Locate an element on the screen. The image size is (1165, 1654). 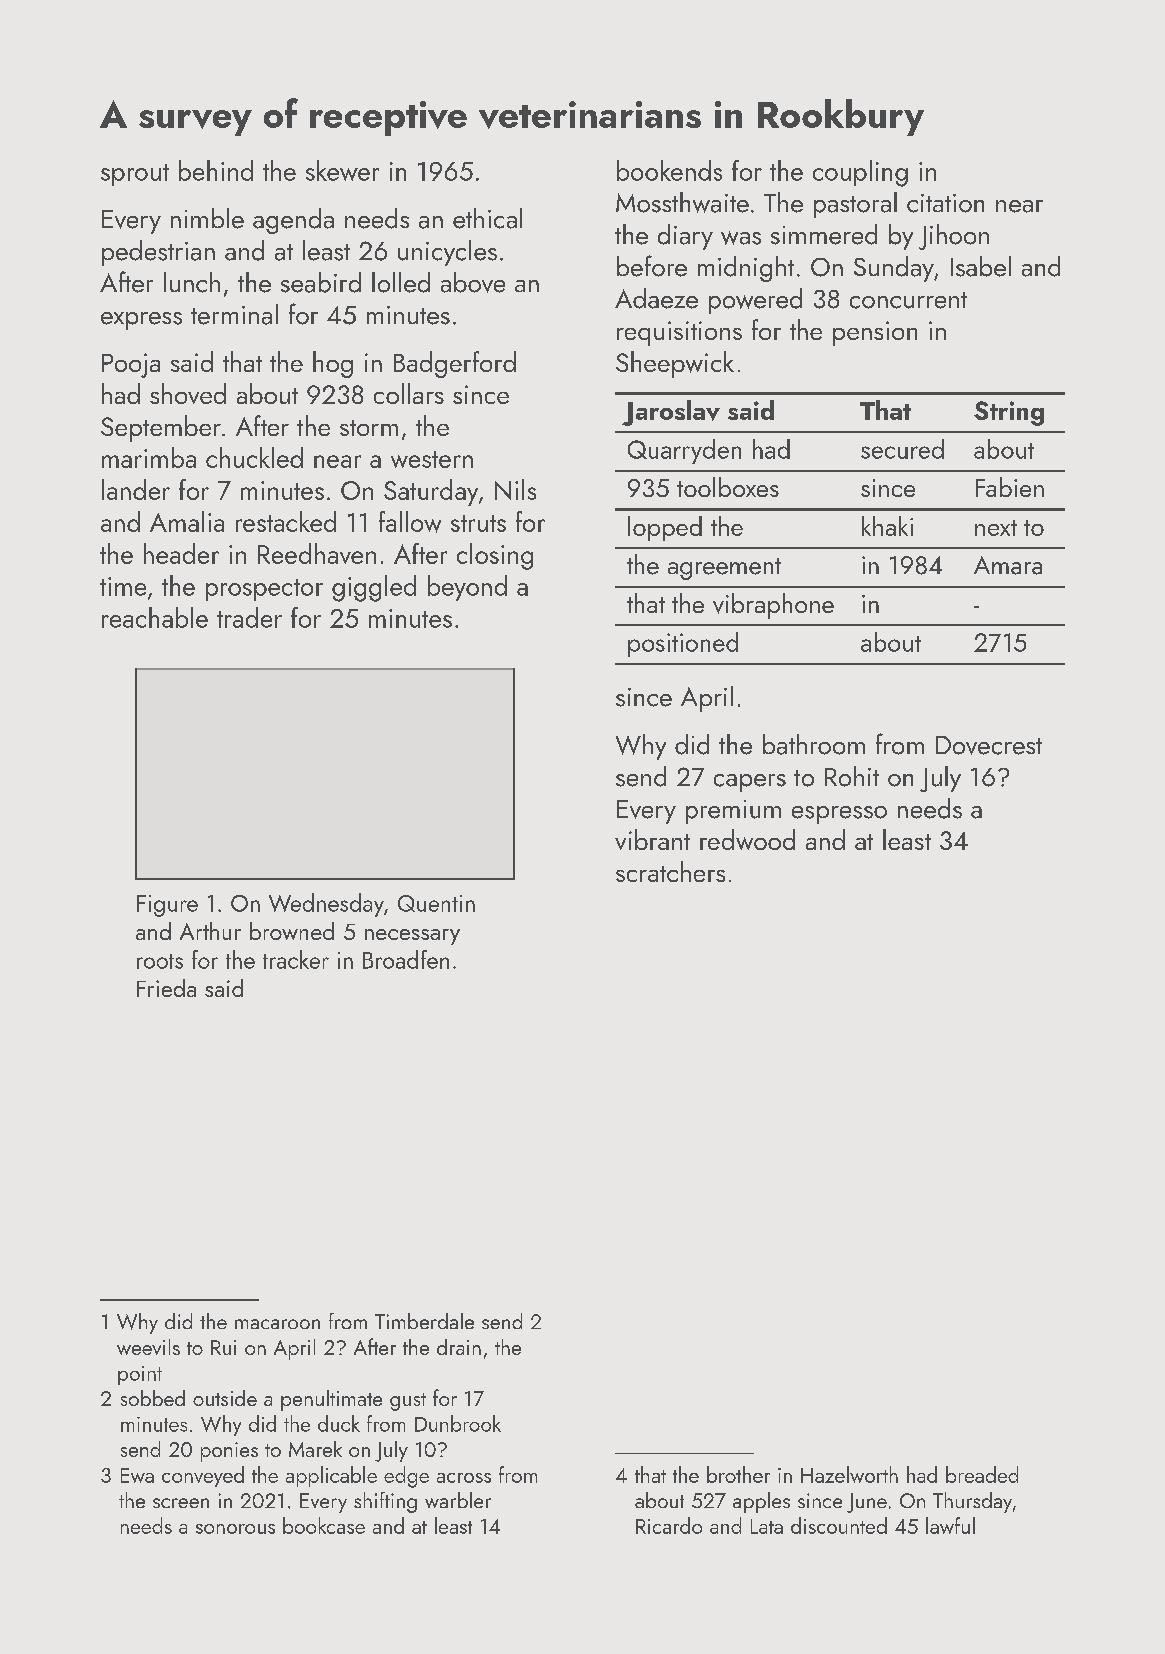
June is located at coordinates (867, 1503).
